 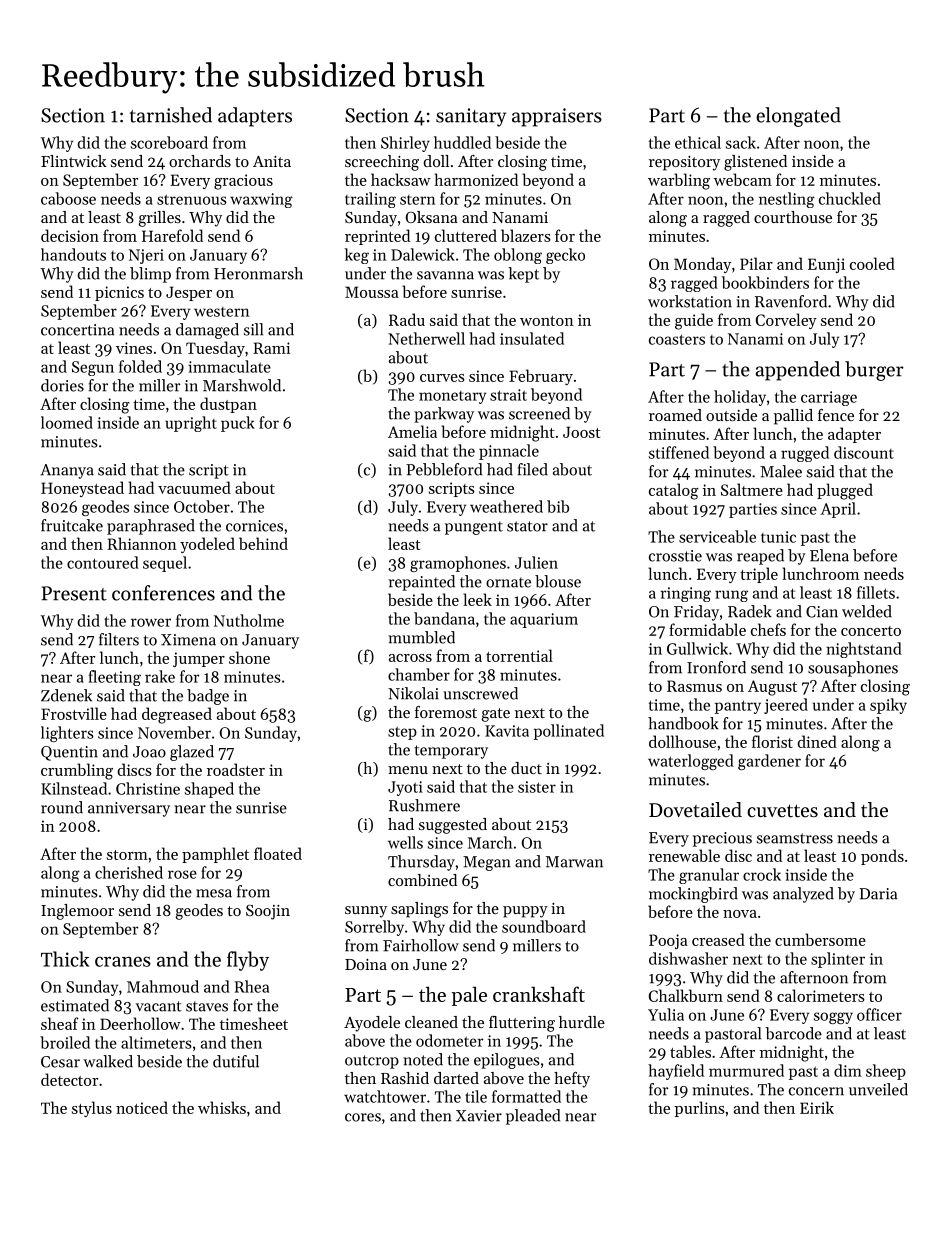 I want to click on Eirik, so click(x=817, y=1107).
